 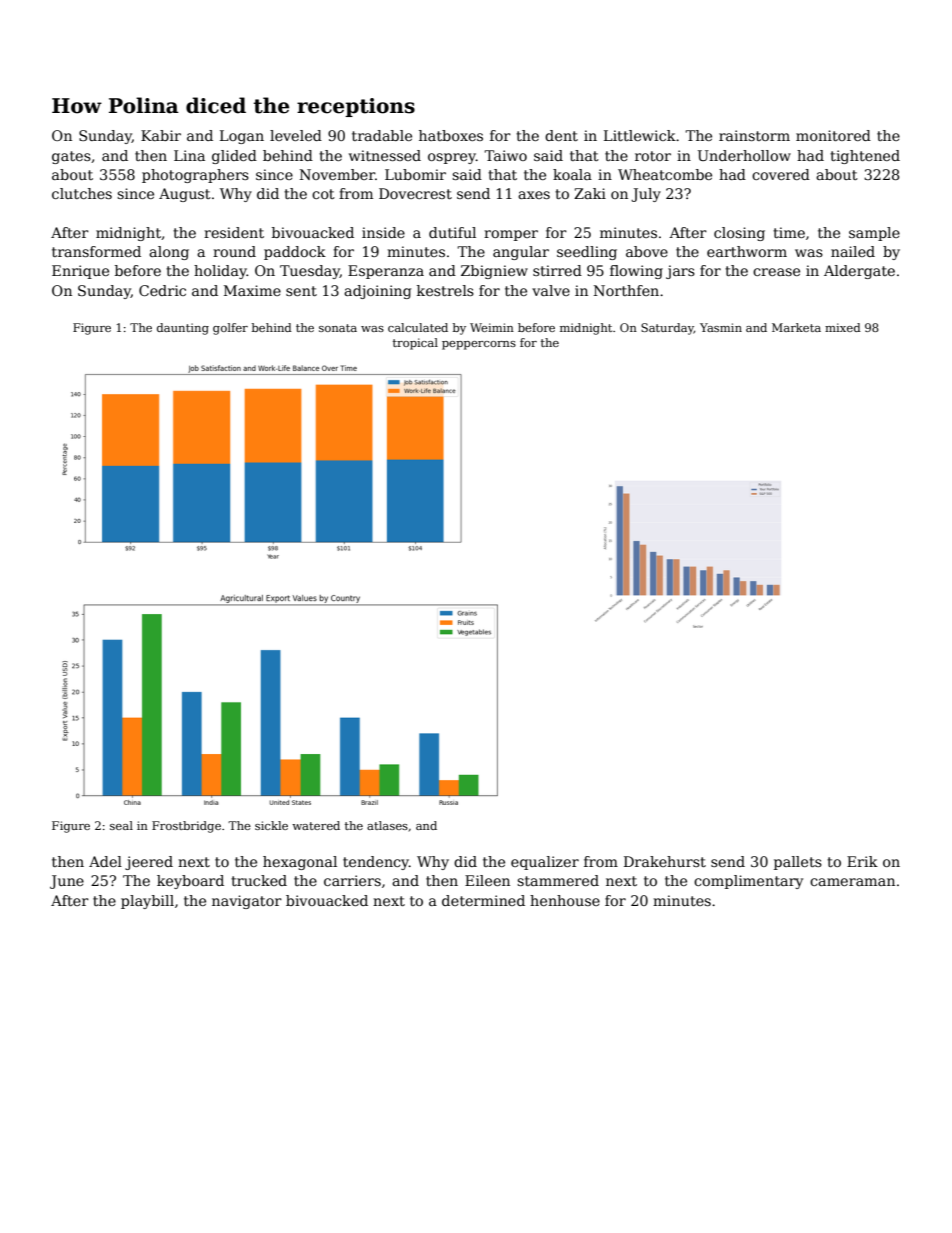 What do you see at coordinates (352, 880) in the document?
I see `carriers` at bounding box center [352, 880].
